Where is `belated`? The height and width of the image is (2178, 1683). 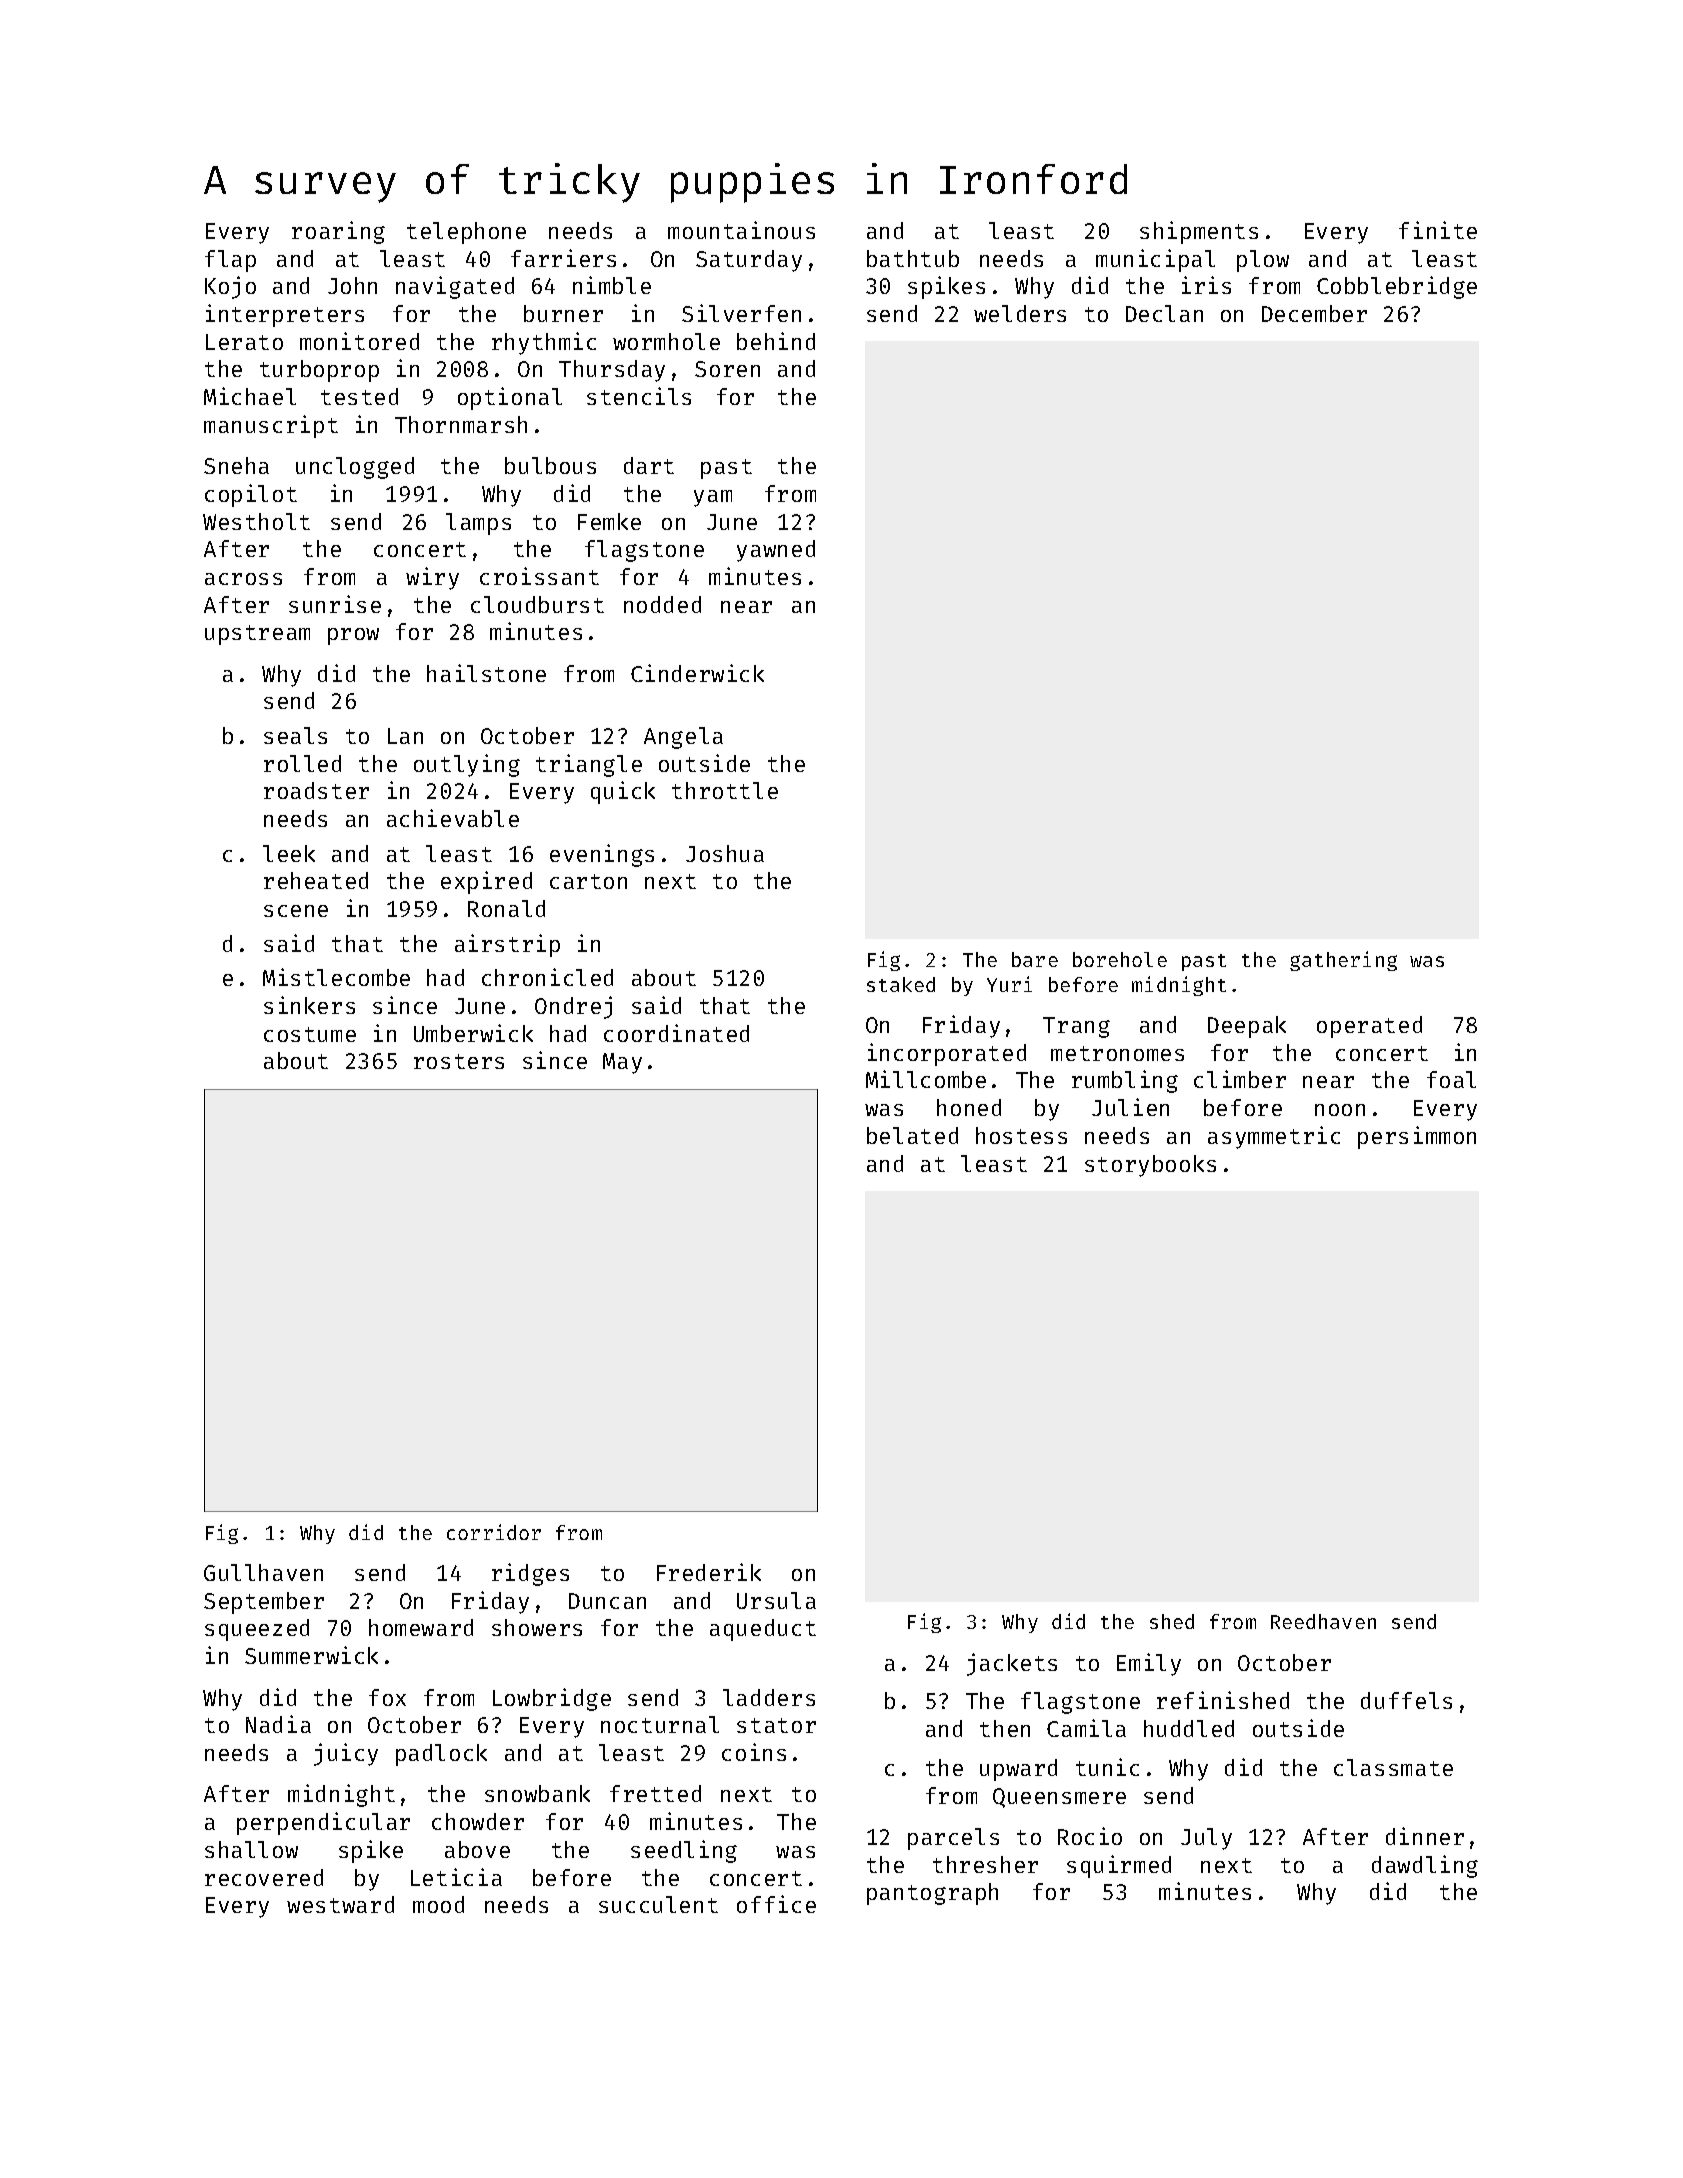
belated is located at coordinates (912, 1135).
